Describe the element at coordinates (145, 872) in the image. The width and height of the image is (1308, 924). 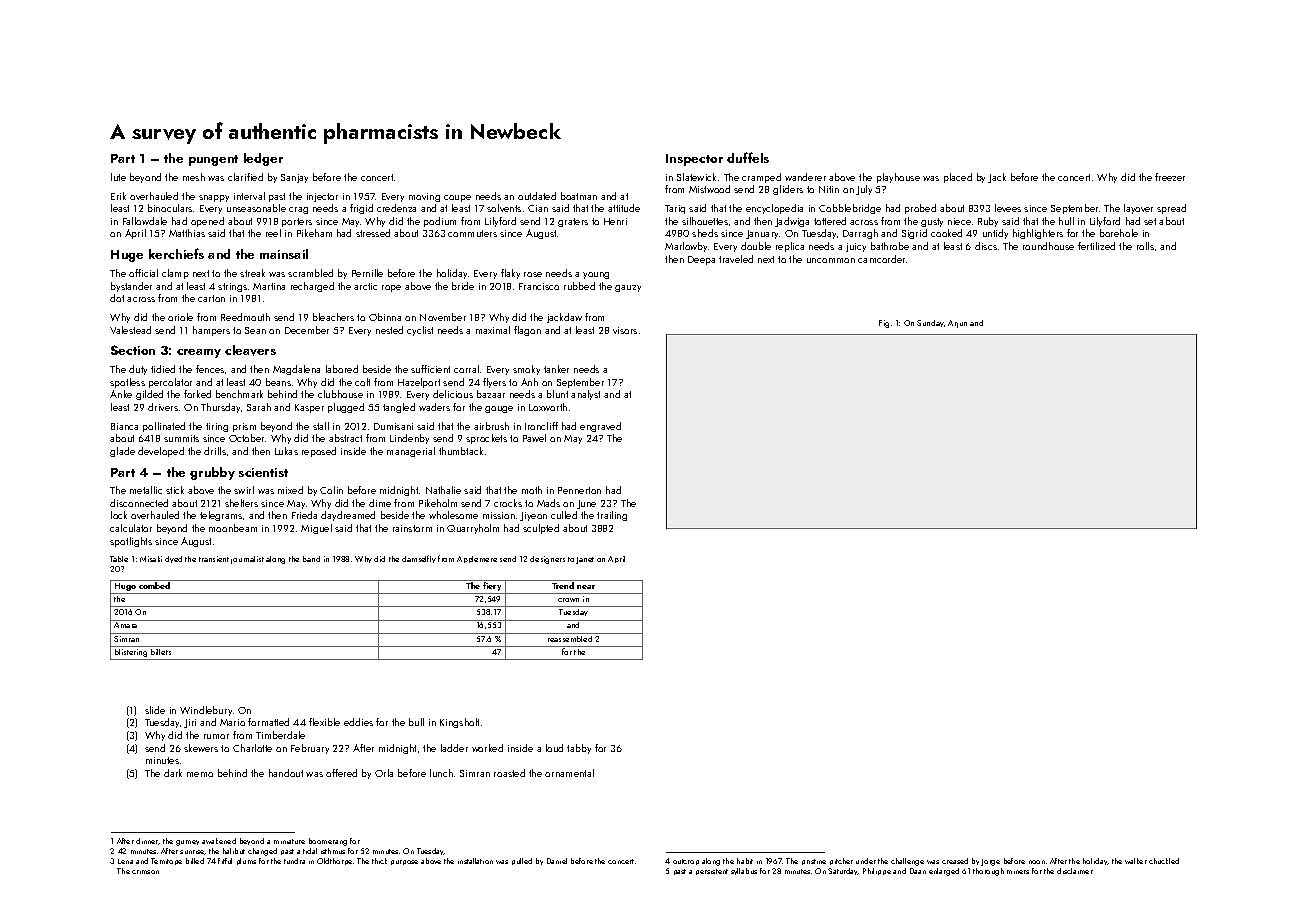
I see `crimson` at that location.
